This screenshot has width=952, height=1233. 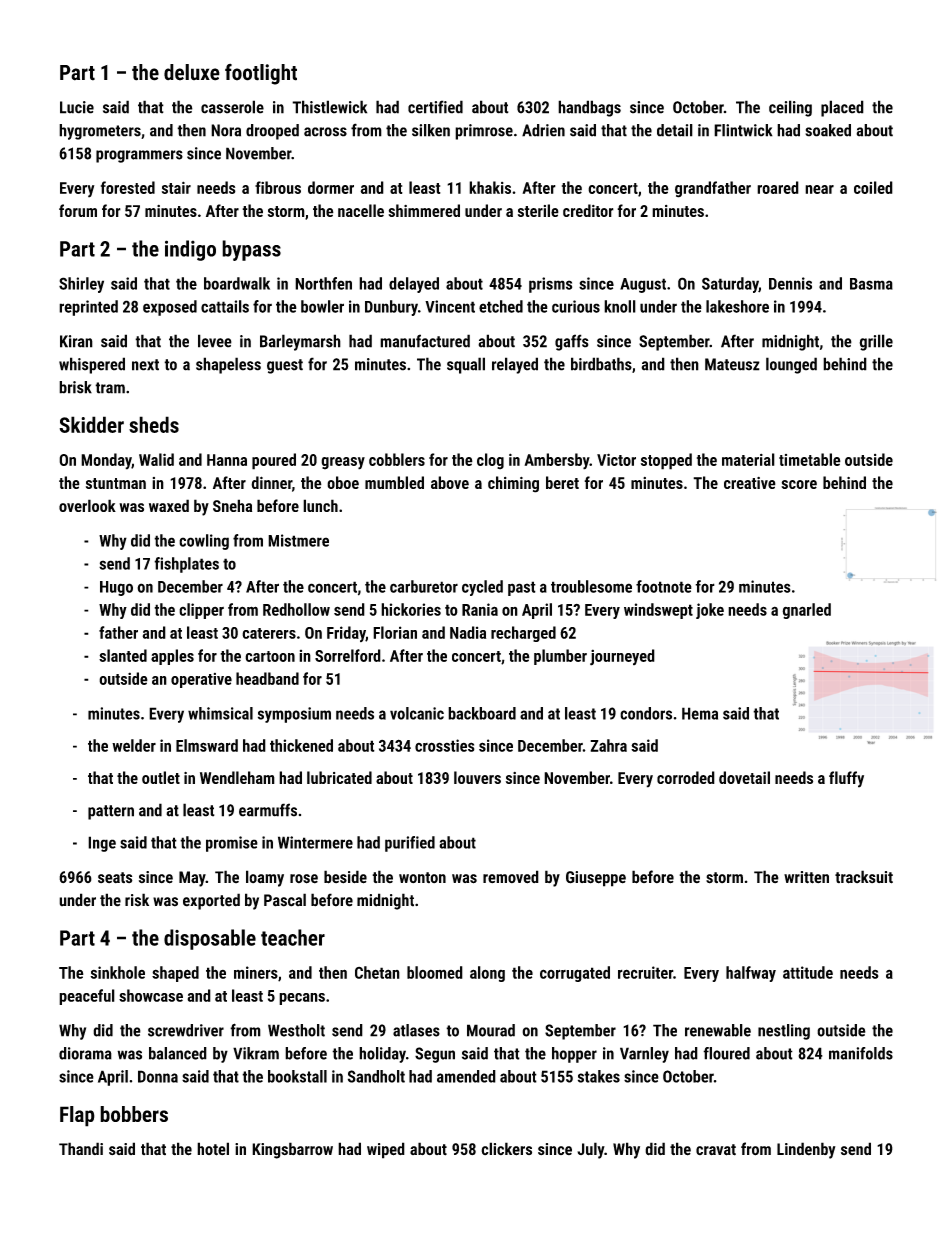 I want to click on placed, so click(x=842, y=108).
